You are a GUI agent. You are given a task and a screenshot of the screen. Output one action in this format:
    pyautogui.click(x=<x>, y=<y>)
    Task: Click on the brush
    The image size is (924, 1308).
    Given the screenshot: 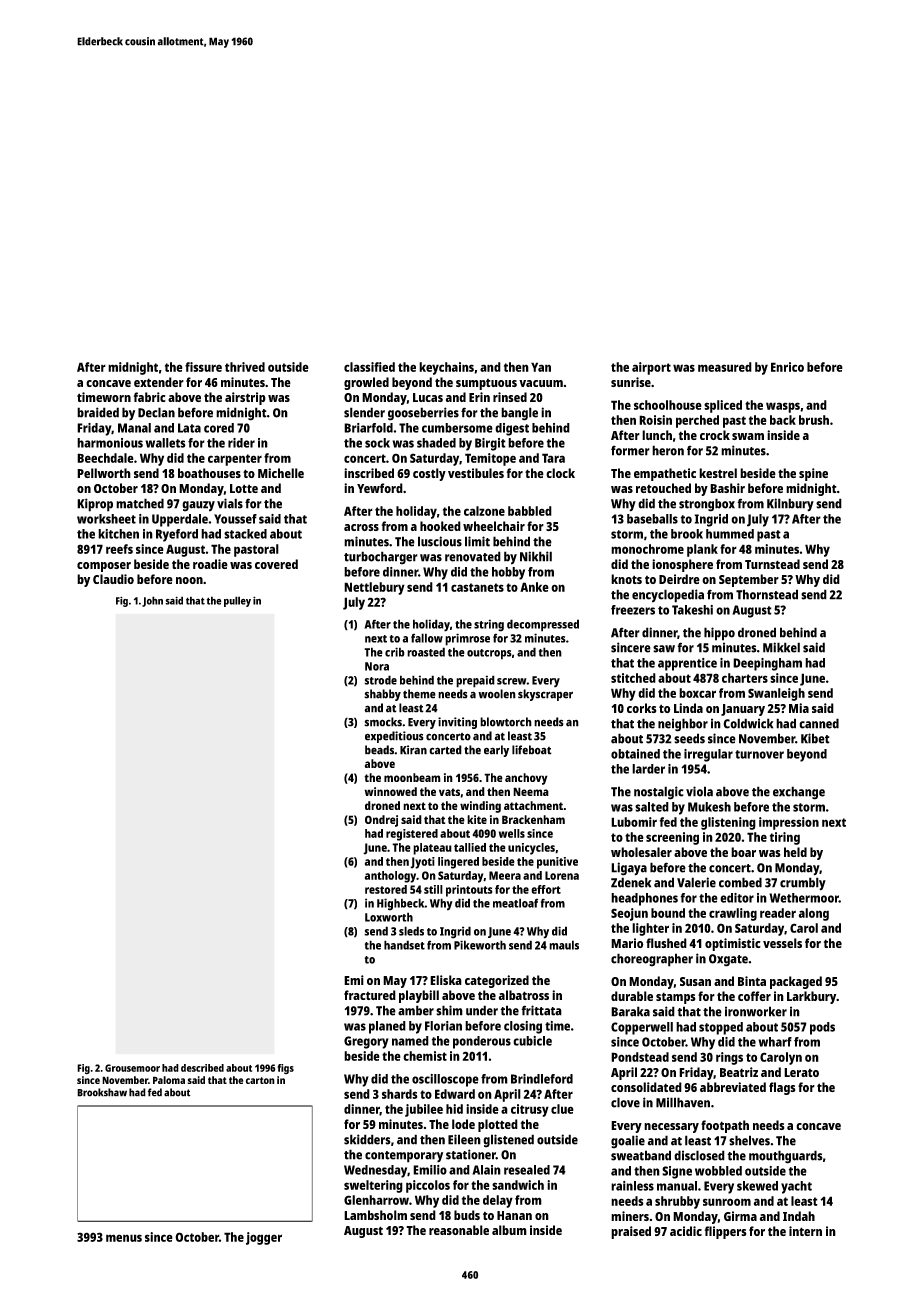 What is the action you would take?
    pyautogui.click(x=814, y=420)
